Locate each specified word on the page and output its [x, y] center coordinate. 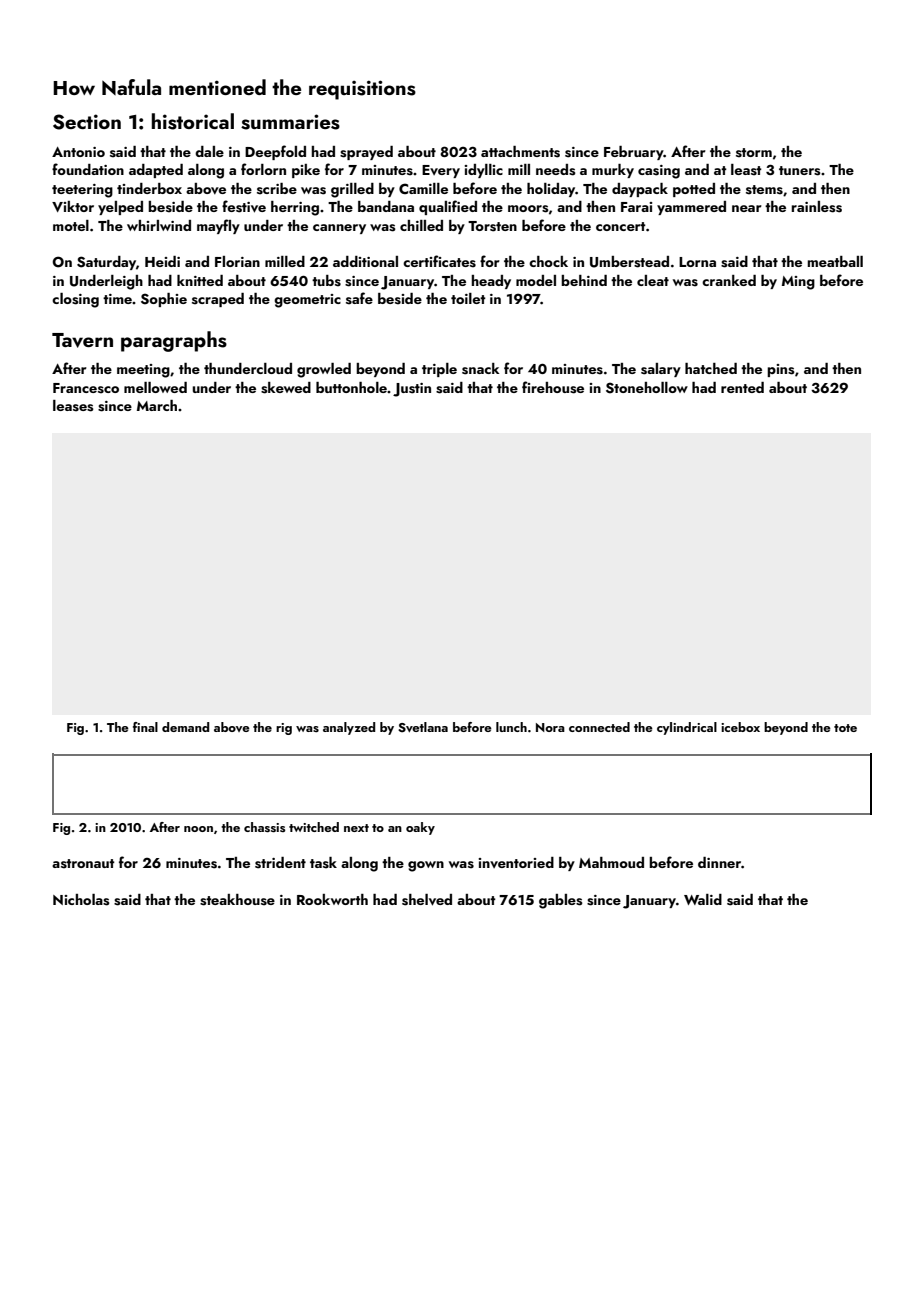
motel [71, 225]
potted [694, 190]
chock [548, 261]
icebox [740, 727]
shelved [427, 900]
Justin [412, 390]
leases [73, 406]
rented [742, 387]
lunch [511, 727]
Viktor [73, 206]
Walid [703, 899]
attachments [520, 152]
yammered [691, 208]
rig [284, 729]
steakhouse [237, 900]
